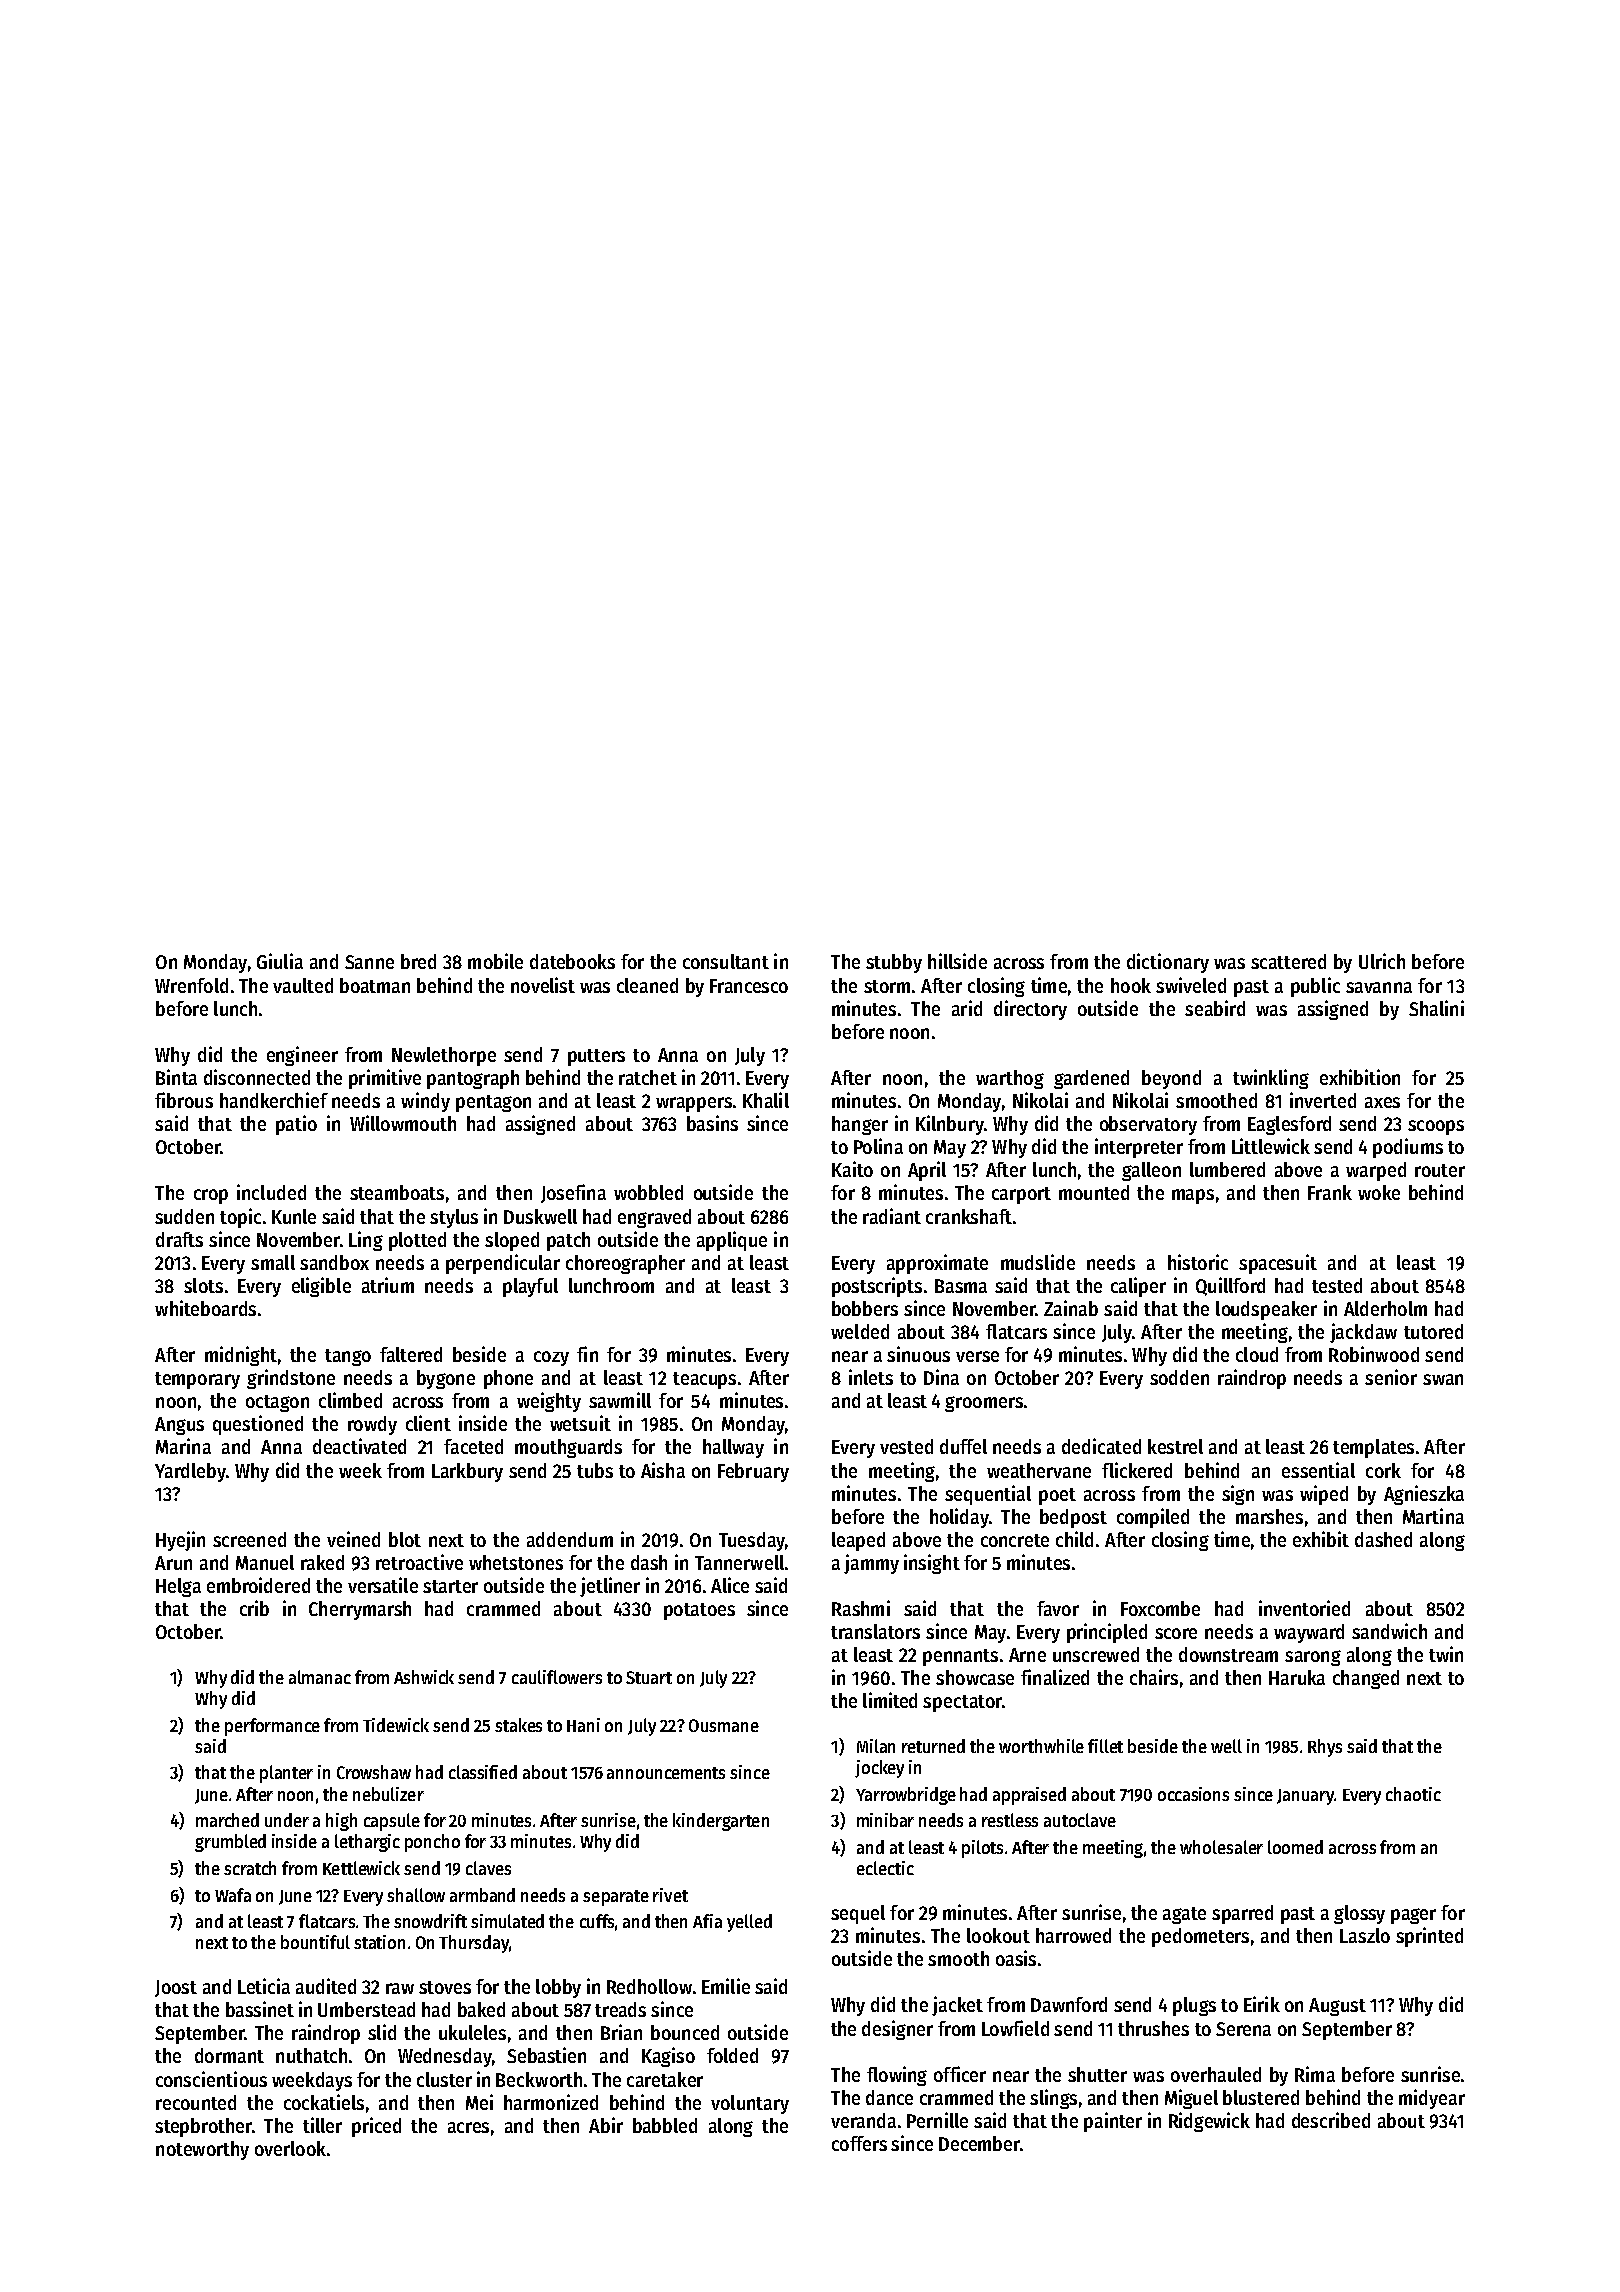  Describe the element at coordinates (649, 1986) in the document. I see `Redhollow` at that location.
